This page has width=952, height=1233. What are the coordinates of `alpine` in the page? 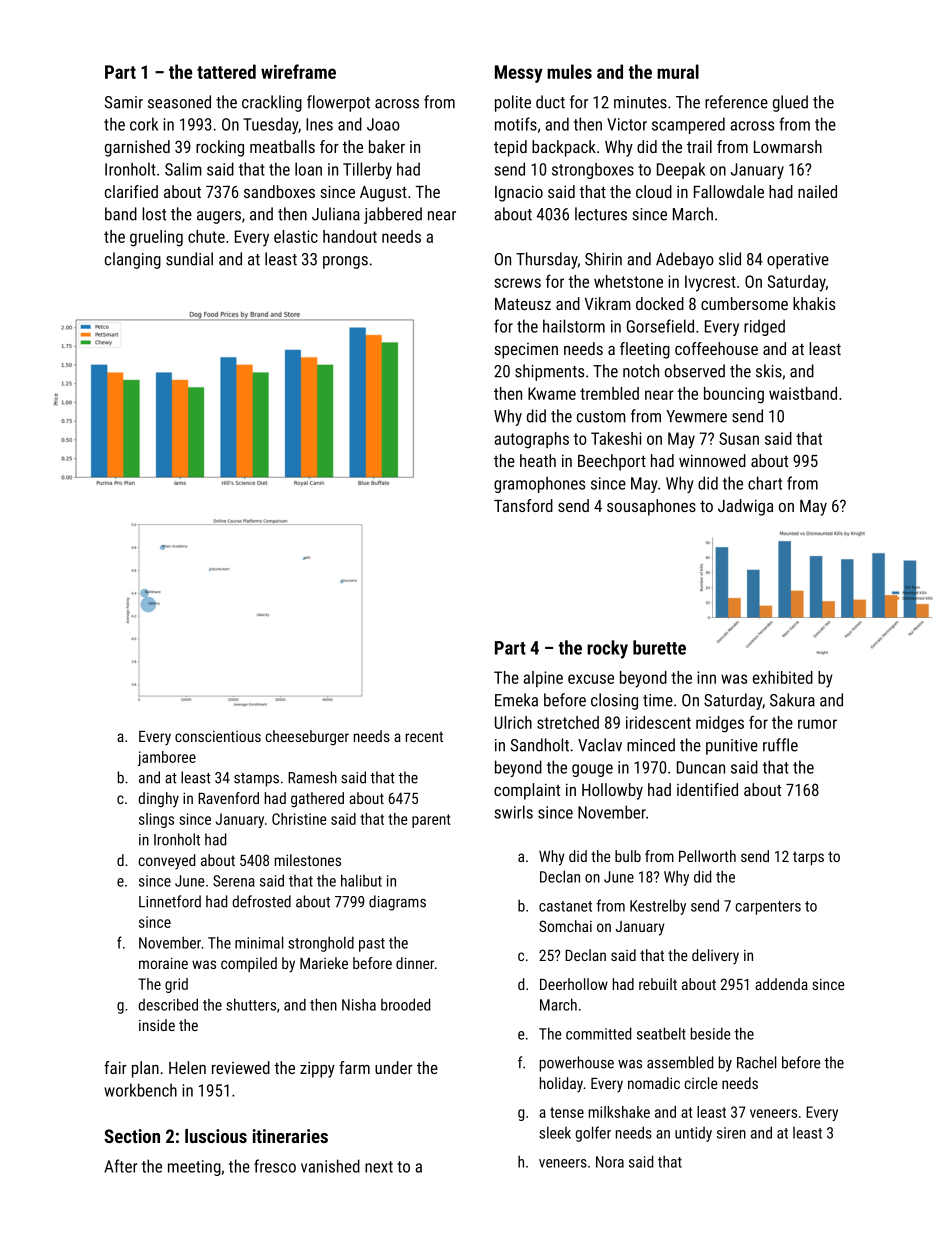 It's located at (543, 679).
